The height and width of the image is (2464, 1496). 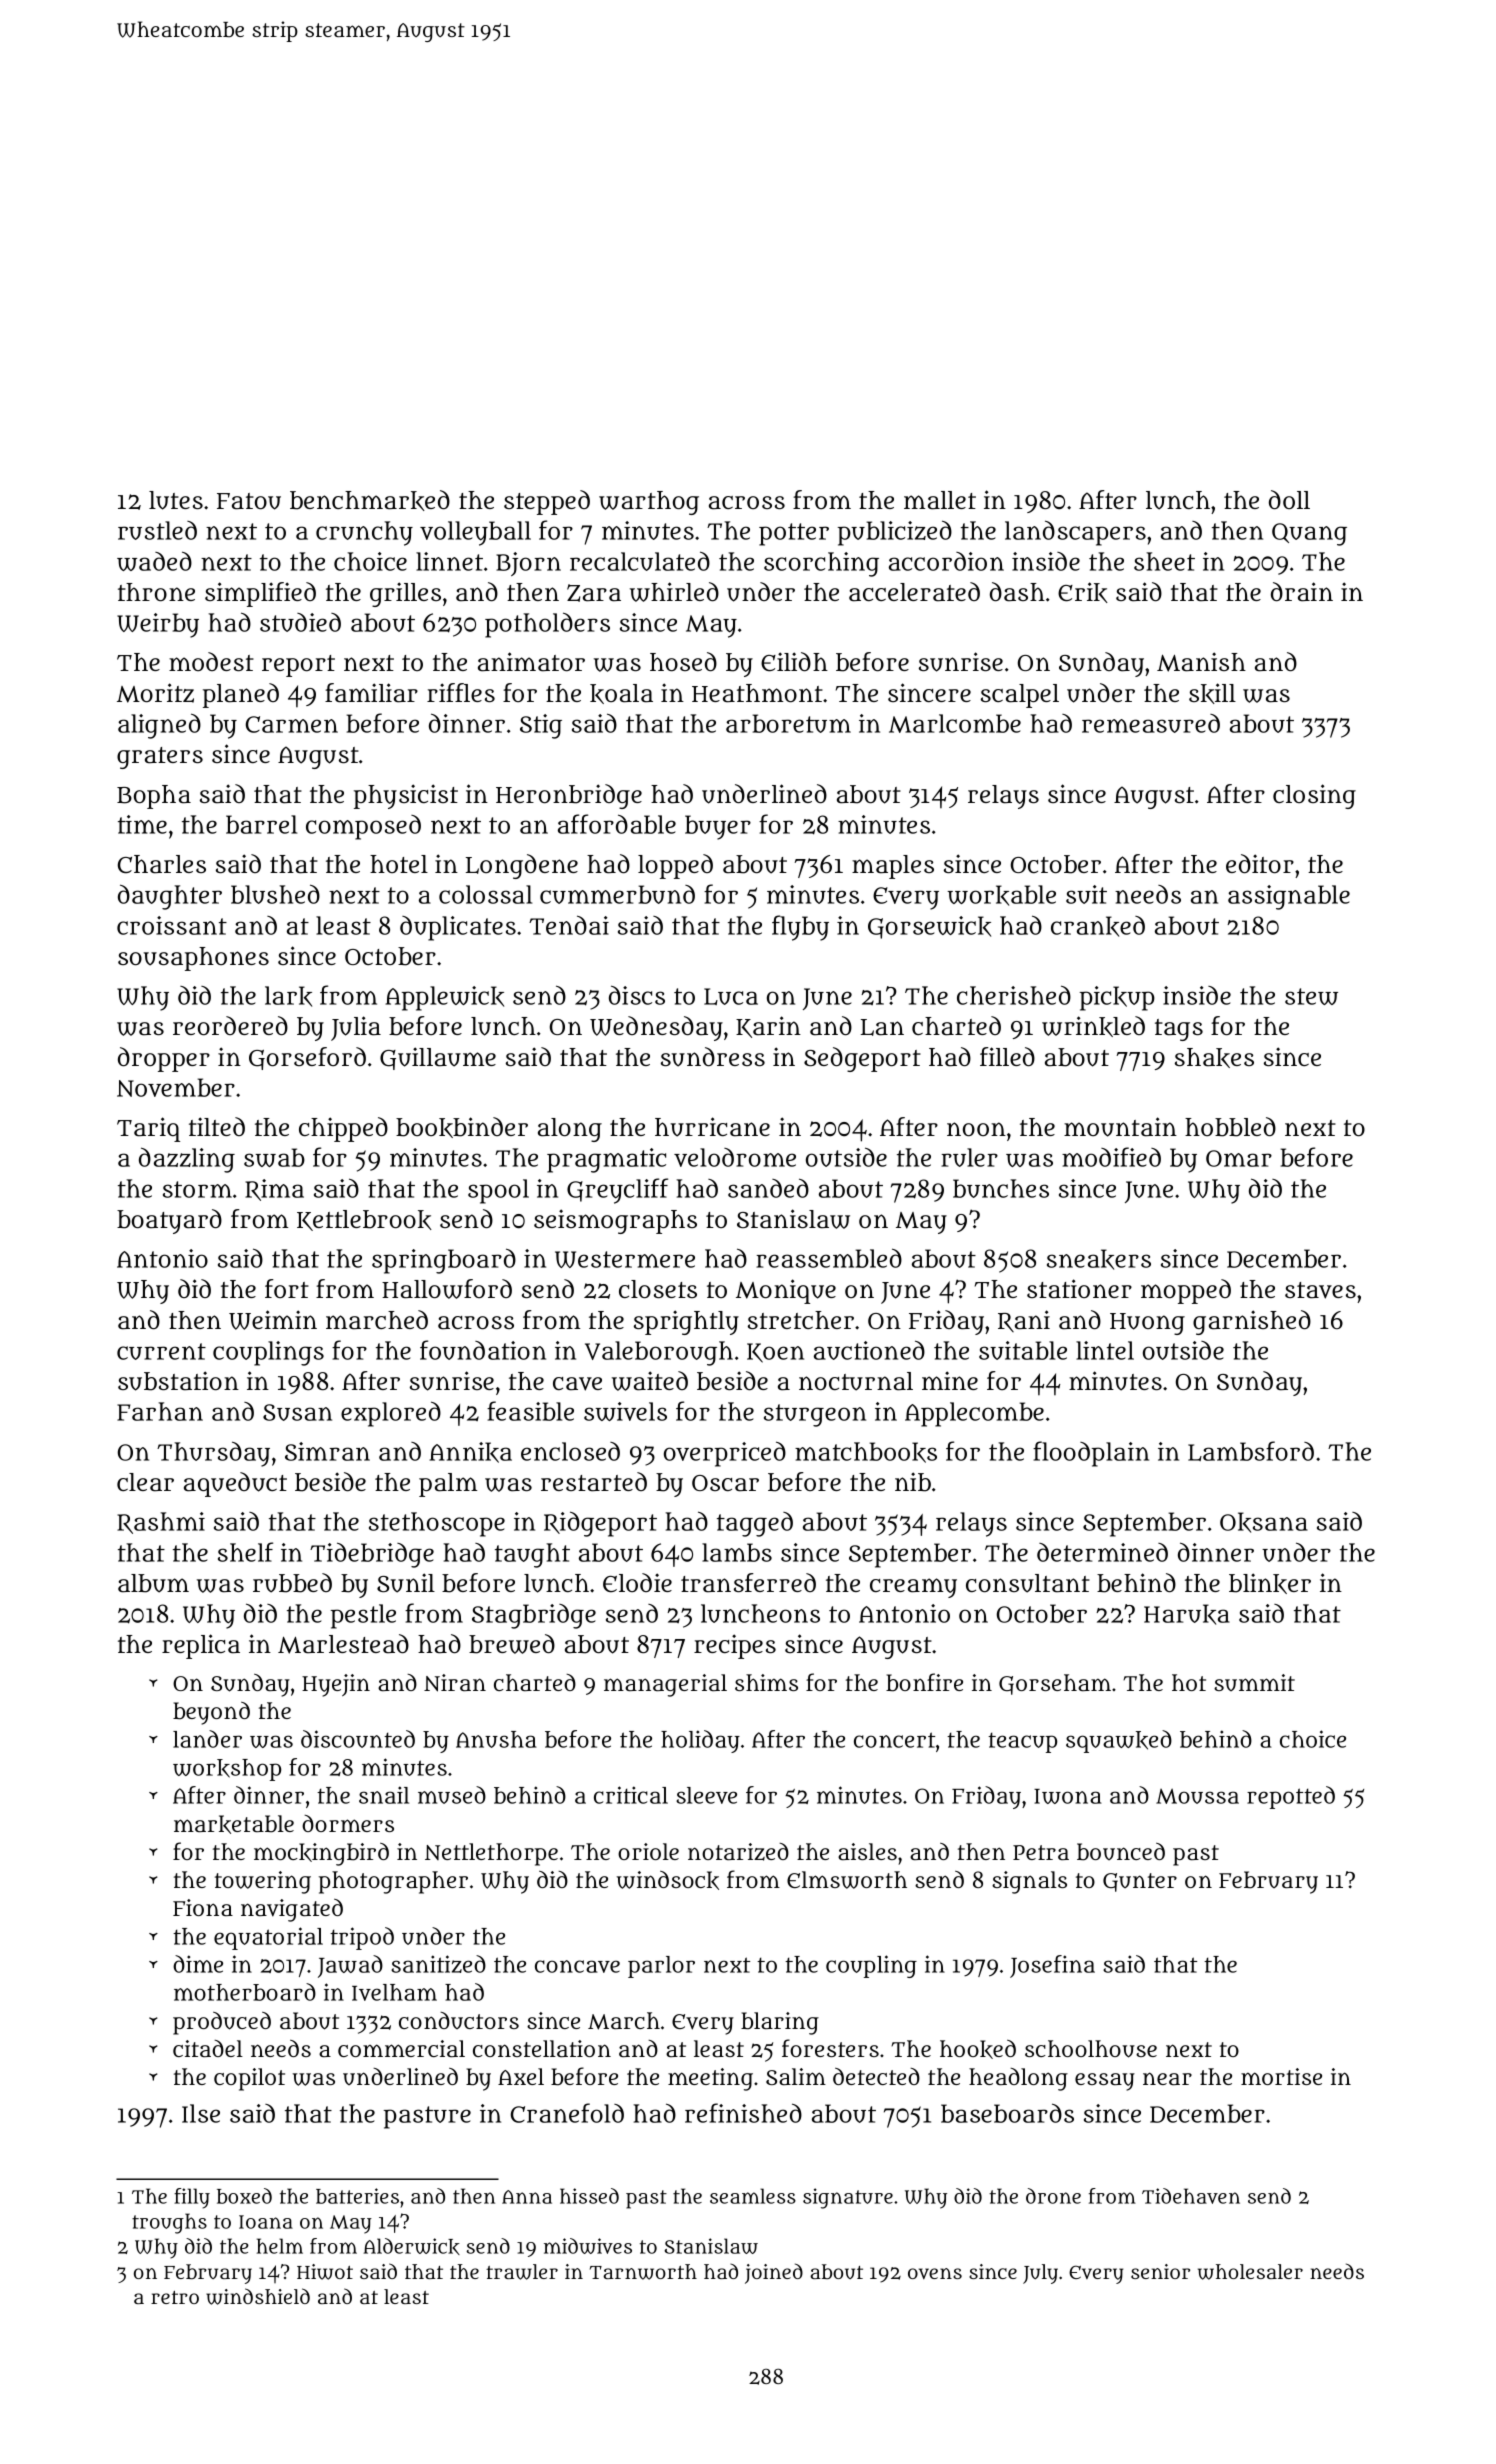 I want to click on retro, so click(x=175, y=2297).
